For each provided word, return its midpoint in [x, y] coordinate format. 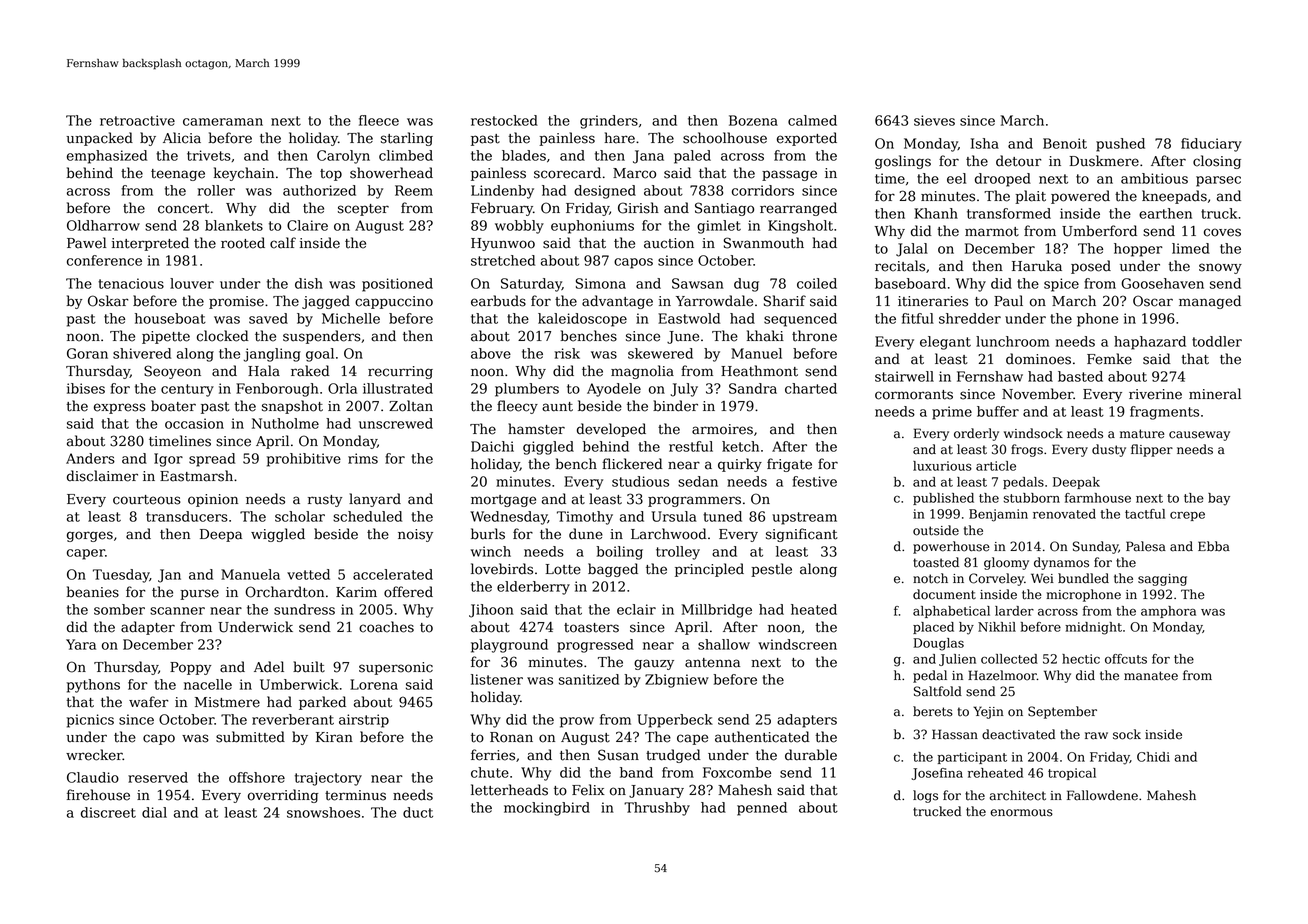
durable [811, 755]
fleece [379, 120]
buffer [998, 411]
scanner [177, 611]
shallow [724, 644]
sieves [934, 120]
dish [309, 283]
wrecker [94, 755]
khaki [765, 336]
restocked [504, 120]
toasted [936, 562]
